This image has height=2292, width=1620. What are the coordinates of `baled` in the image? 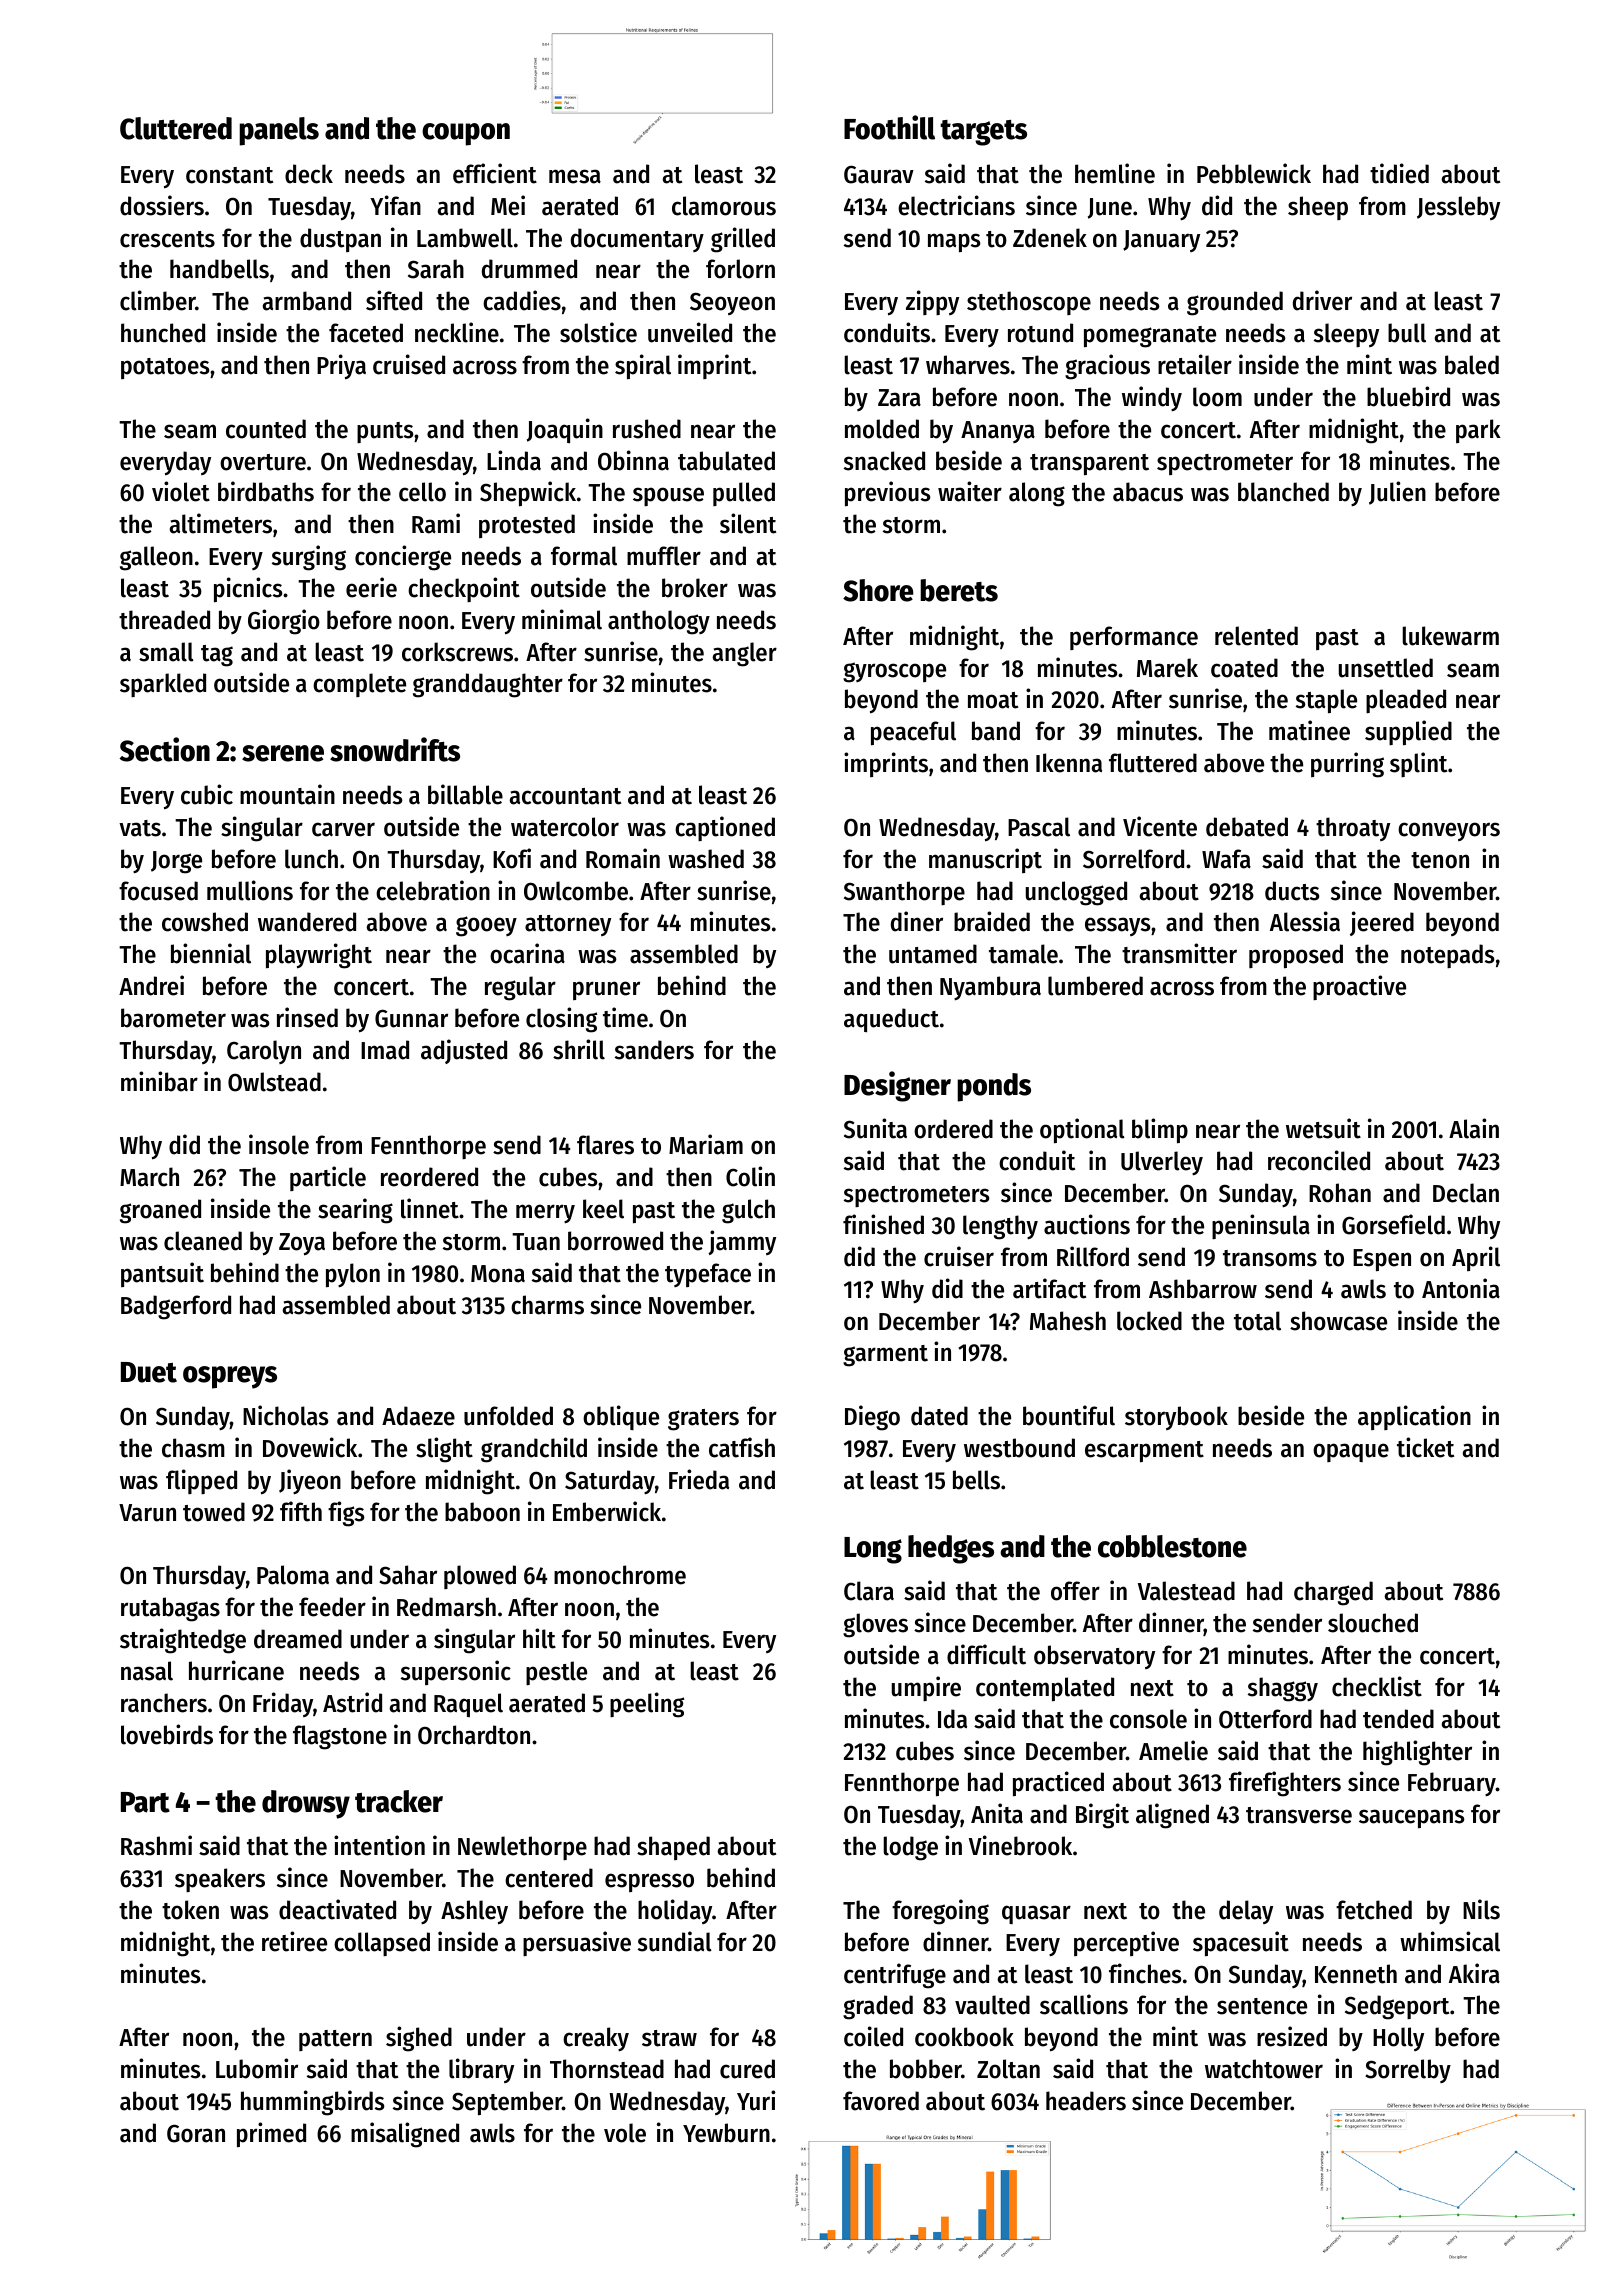 It's located at (1472, 365).
